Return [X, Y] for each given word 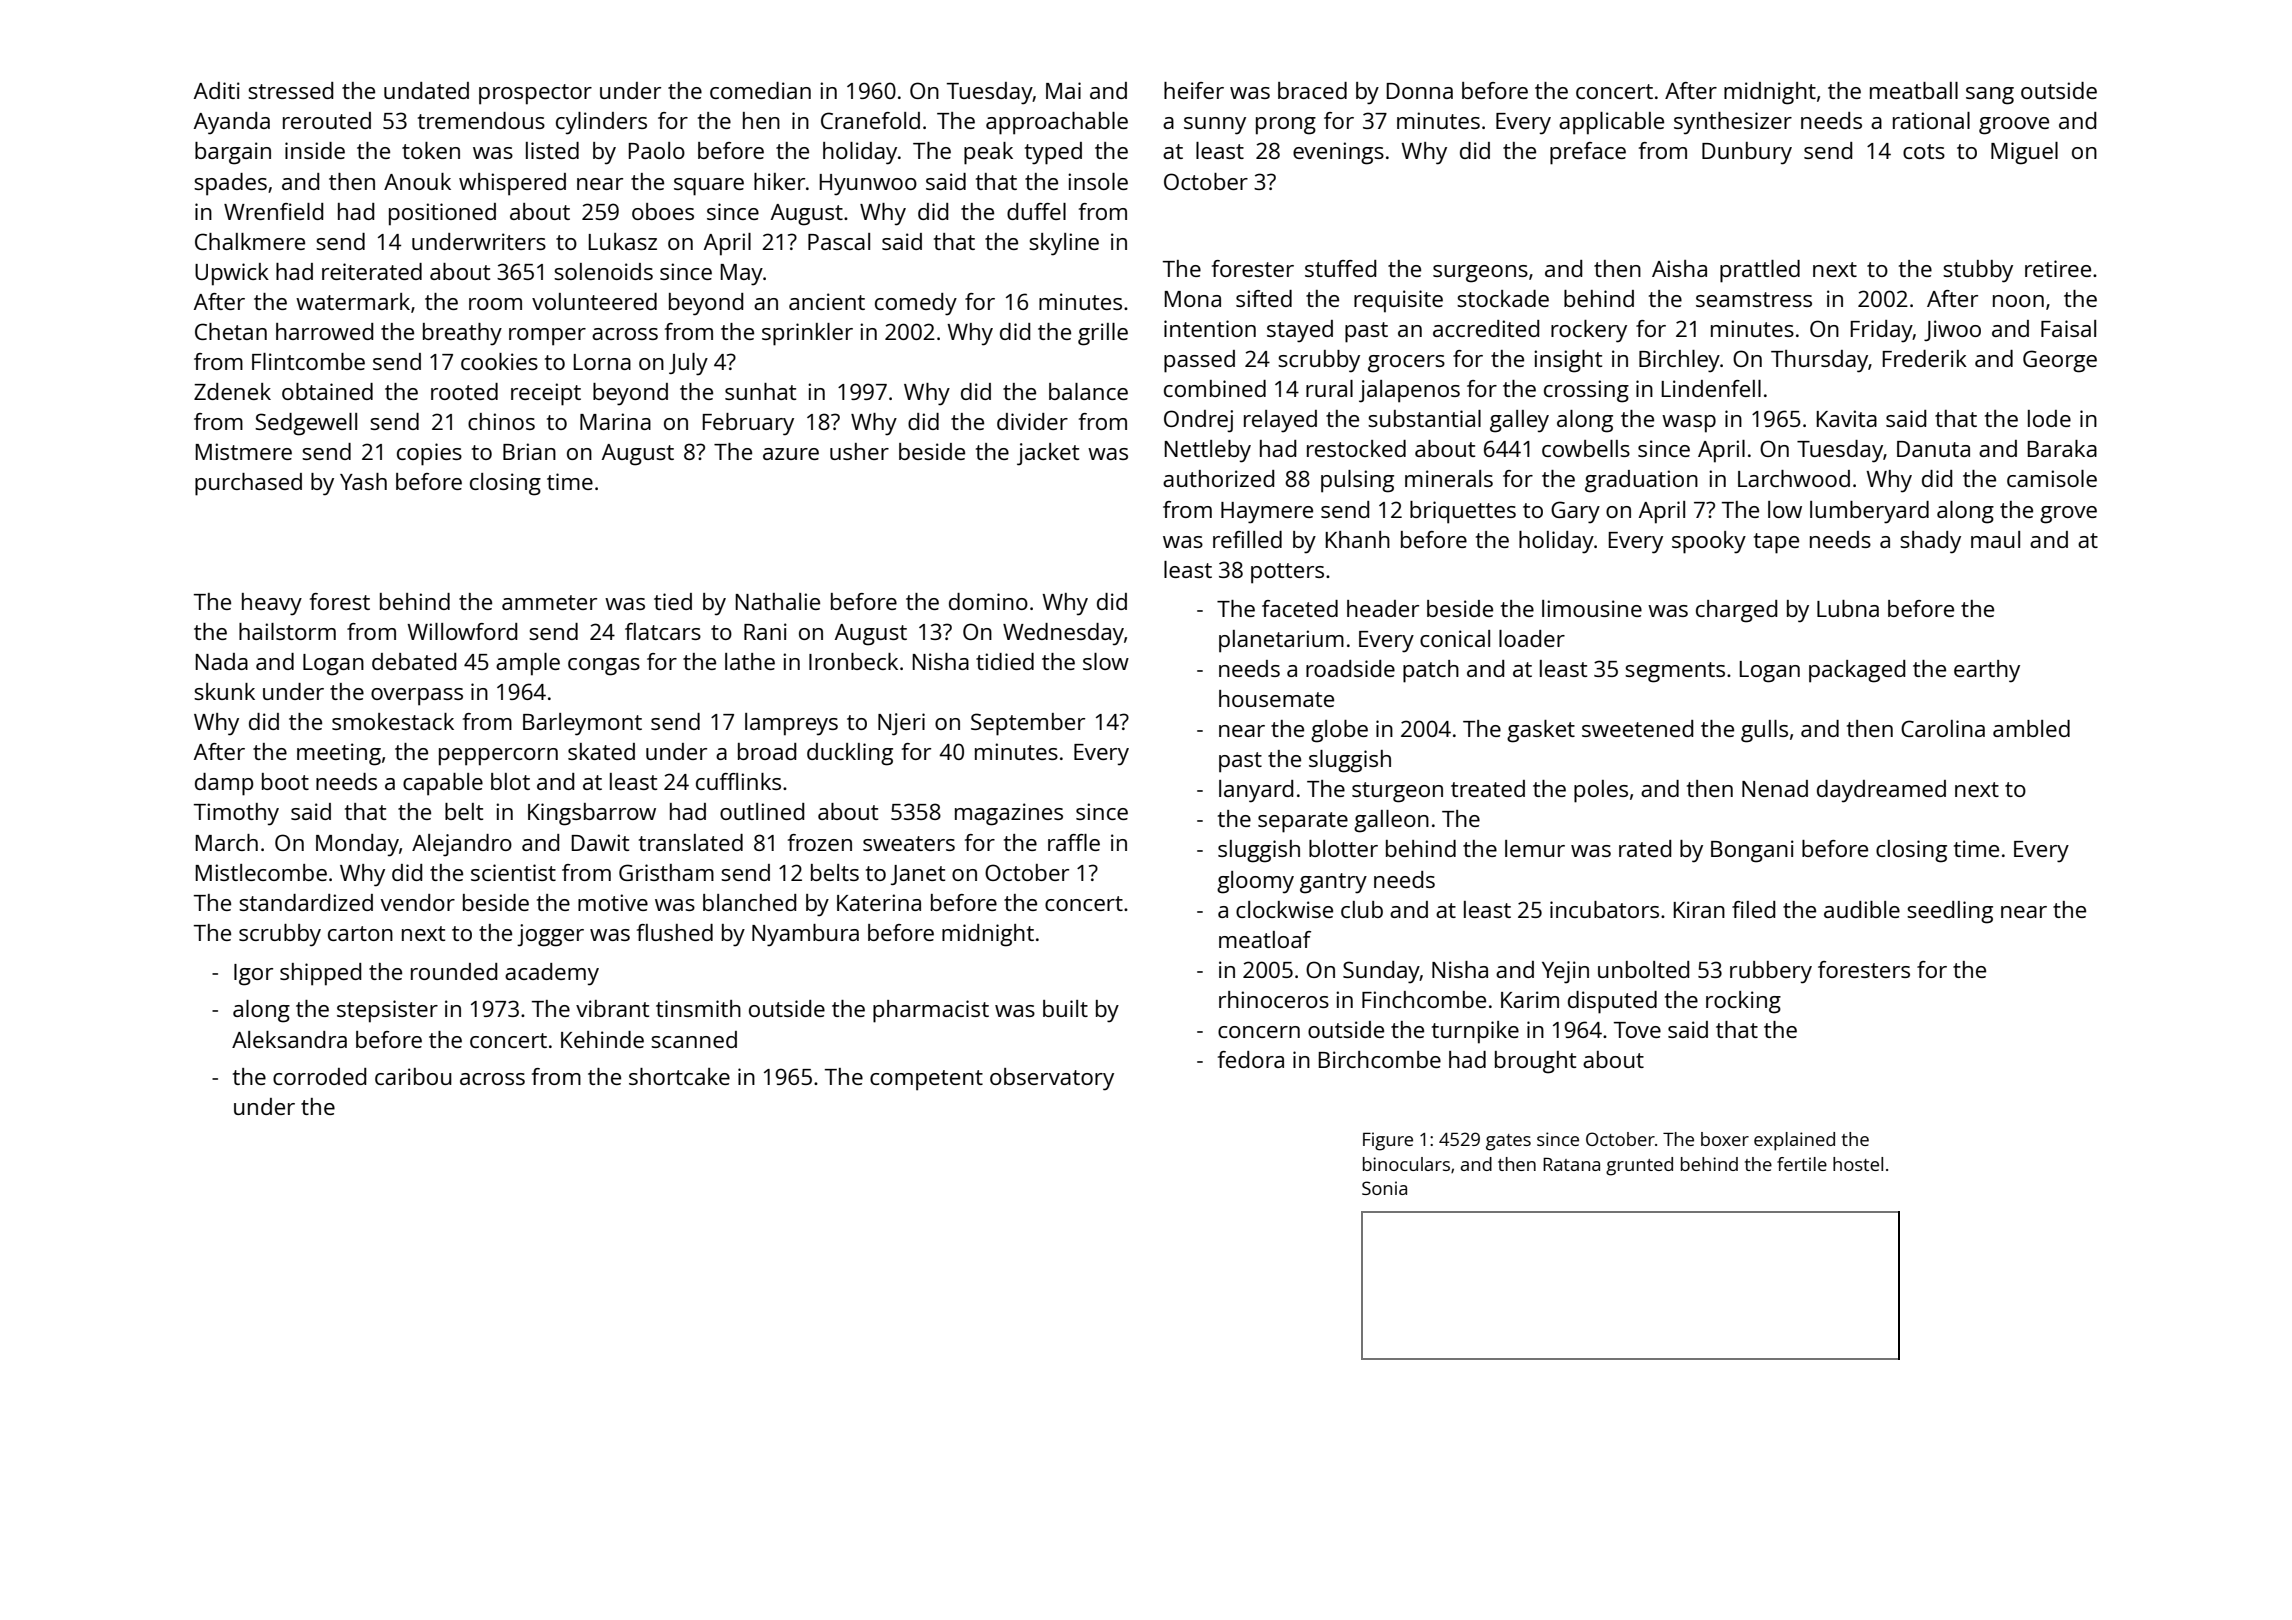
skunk [224, 691]
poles [1601, 791]
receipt [546, 394]
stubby [1978, 271]
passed [1199, 361]
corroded [319, 1076]
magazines [1009, 814]
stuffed [1340, 268]
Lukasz [623, 241]
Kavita [1847, 418]
